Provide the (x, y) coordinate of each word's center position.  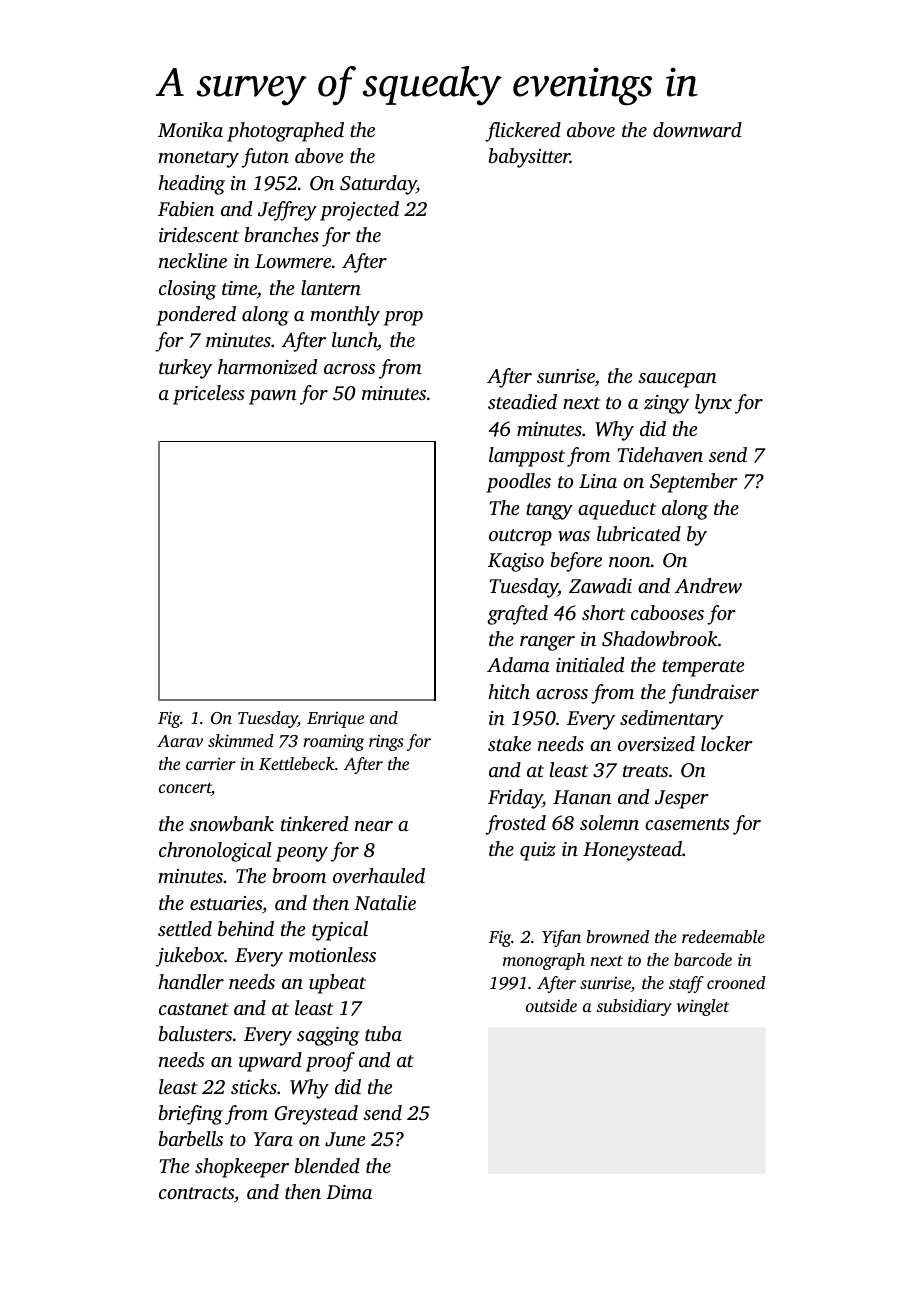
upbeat (337, 984)
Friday (515, 799)
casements (687, 824)
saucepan (677, 380)
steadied (522, 401)
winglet (703, 1007)
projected (359, 211)
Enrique (335, 720)
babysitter (529, 158)
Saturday (378, 185)
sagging (328, 1036)
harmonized (267, 367)
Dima (349, 1192)
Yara (273, 1139)
